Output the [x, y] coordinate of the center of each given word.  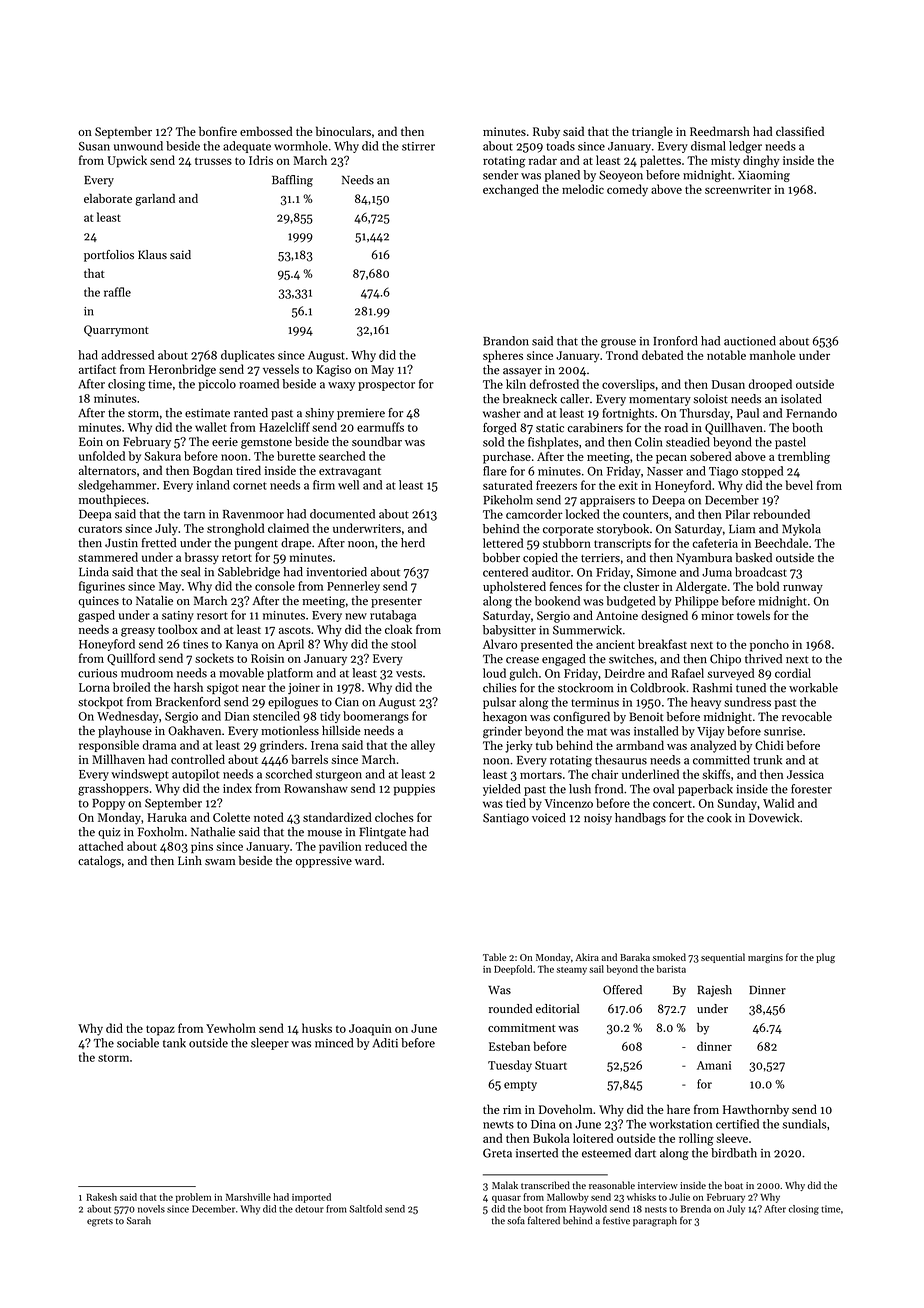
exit [628, 485]
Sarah [139, 1220]
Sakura [162, 456]
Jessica [805, 774]
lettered [503, 543]
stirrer [418, 146]
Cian [347, 702]
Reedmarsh [720, 131]
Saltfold [365, 1209]
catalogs [99, 862]
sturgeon [339, 776]
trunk [767, 760]
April [291, 645]
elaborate [108, 198]
